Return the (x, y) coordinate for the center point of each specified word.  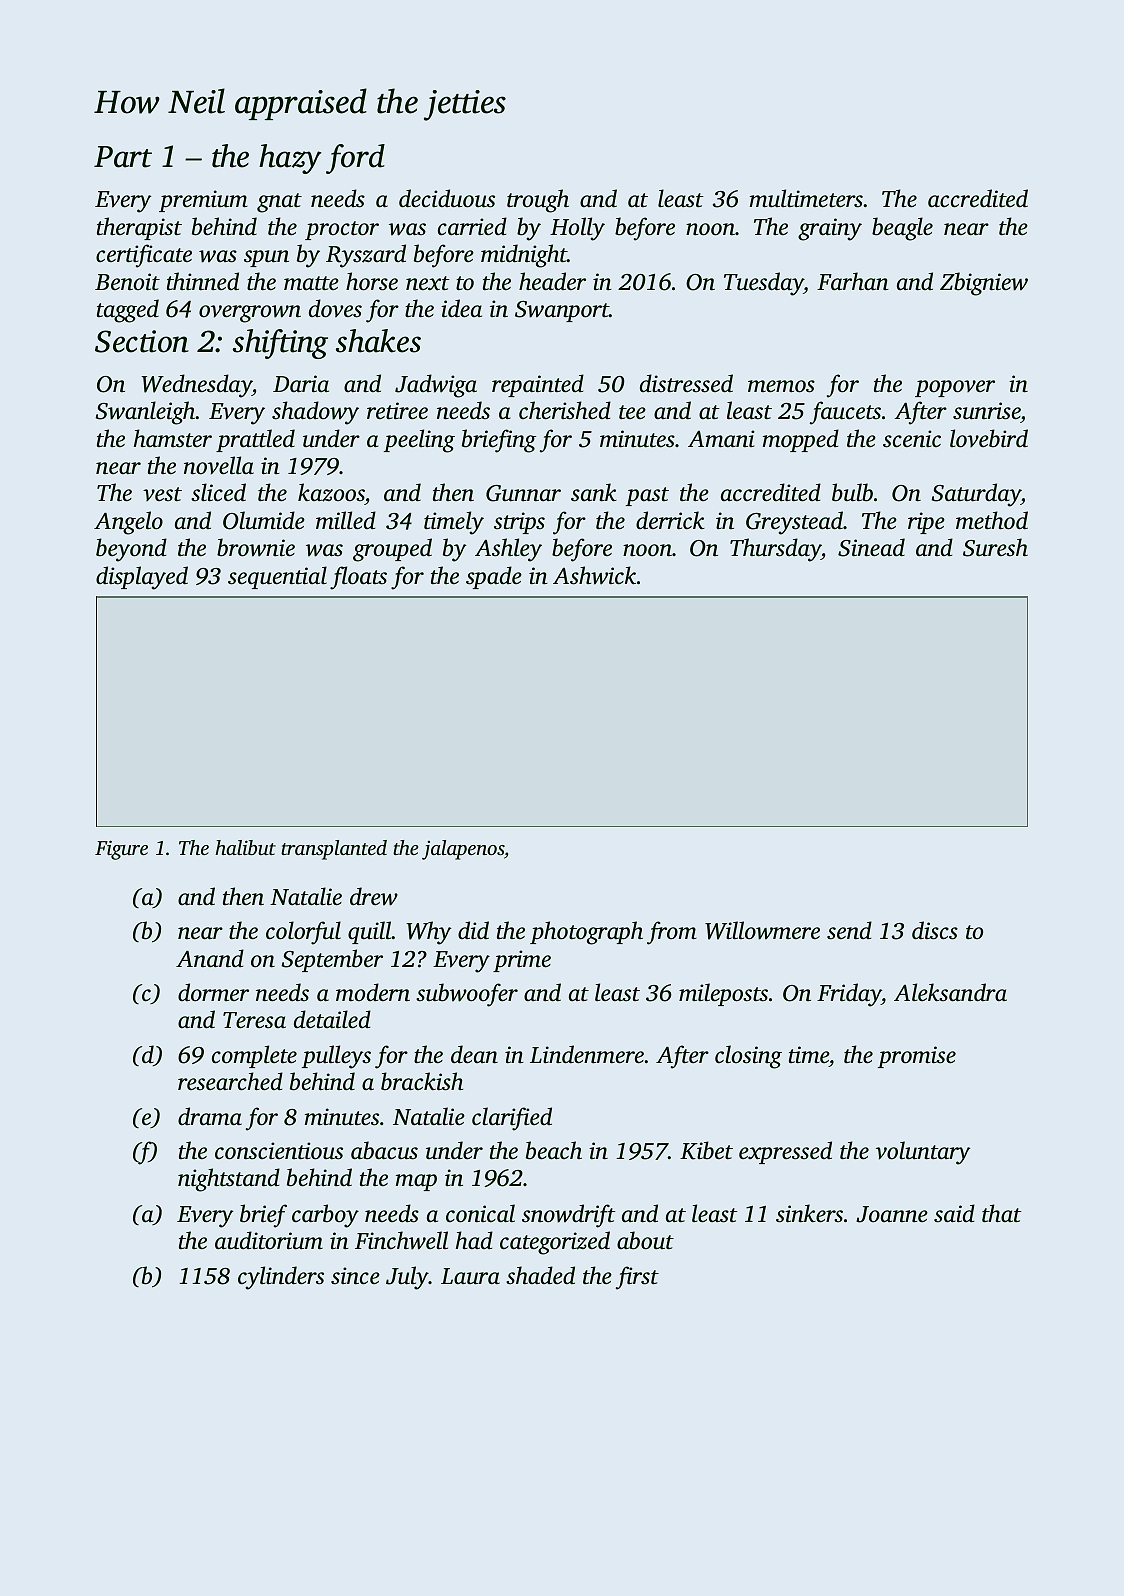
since (355, 1276)
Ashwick (594, 575)
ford (355, 159)
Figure (121, 850)
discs (935, 930)
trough (538, 201)
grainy (830, 229)
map (416, 1182)
